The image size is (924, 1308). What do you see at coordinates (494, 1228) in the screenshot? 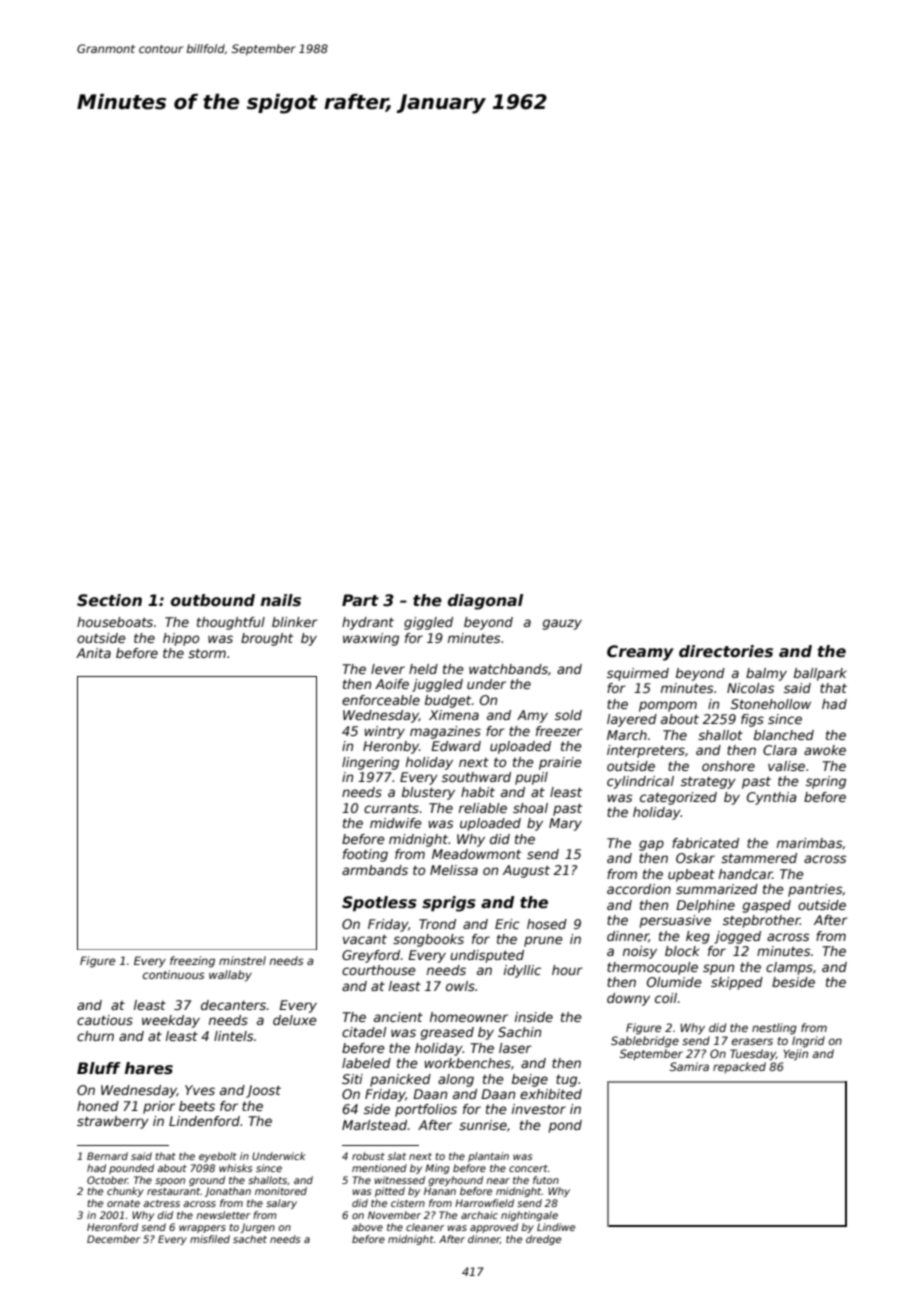
I see `approved` at bounding box center [494, 1228].
